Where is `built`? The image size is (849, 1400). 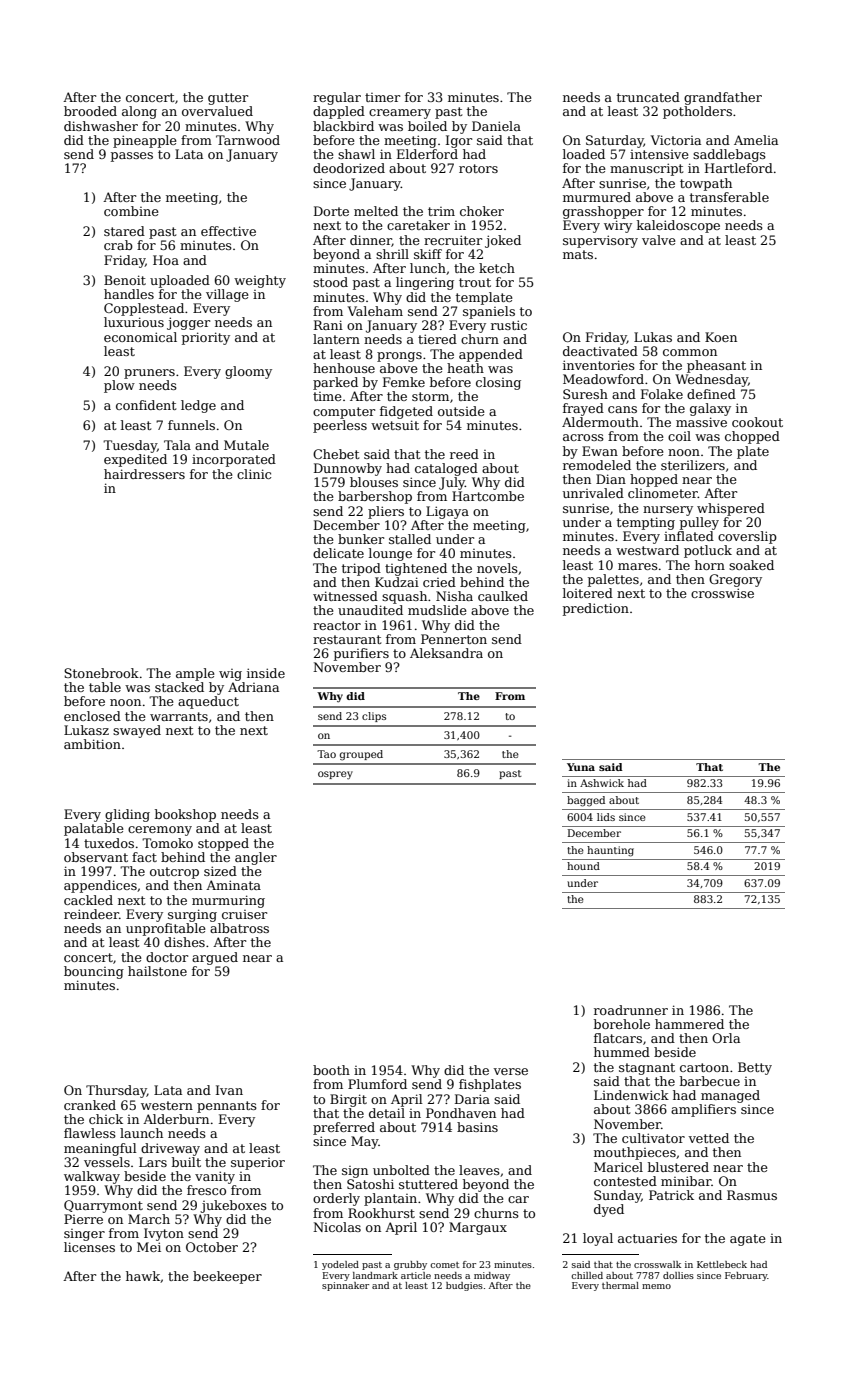
built is located at coordinates (186, 1162).
